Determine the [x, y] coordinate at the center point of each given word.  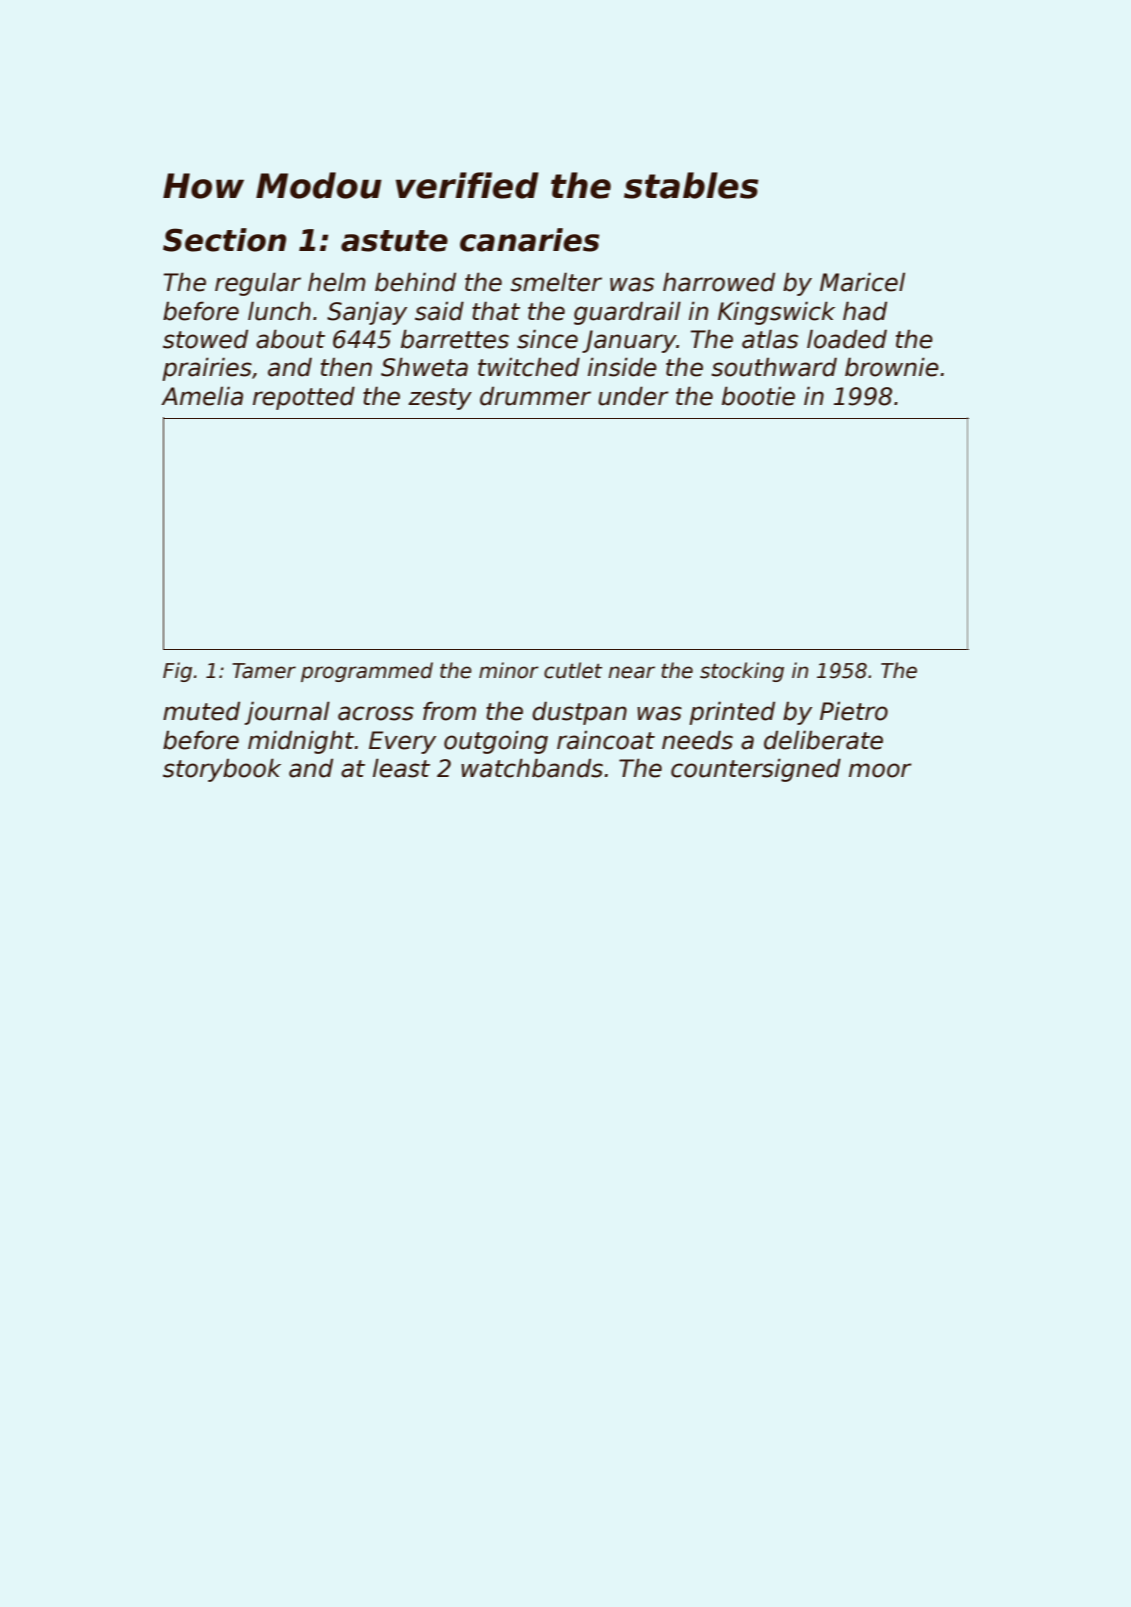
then [346, 367]
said [439, 311]
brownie [892, 367]
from [449, 711]
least [401, 768]
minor [509, 670]
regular [258, 284]
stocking [742, 672]
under [633, 396]
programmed [367, 672]
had [865, 311]
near [631, 672]
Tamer [264, 671]
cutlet [573, 670]
